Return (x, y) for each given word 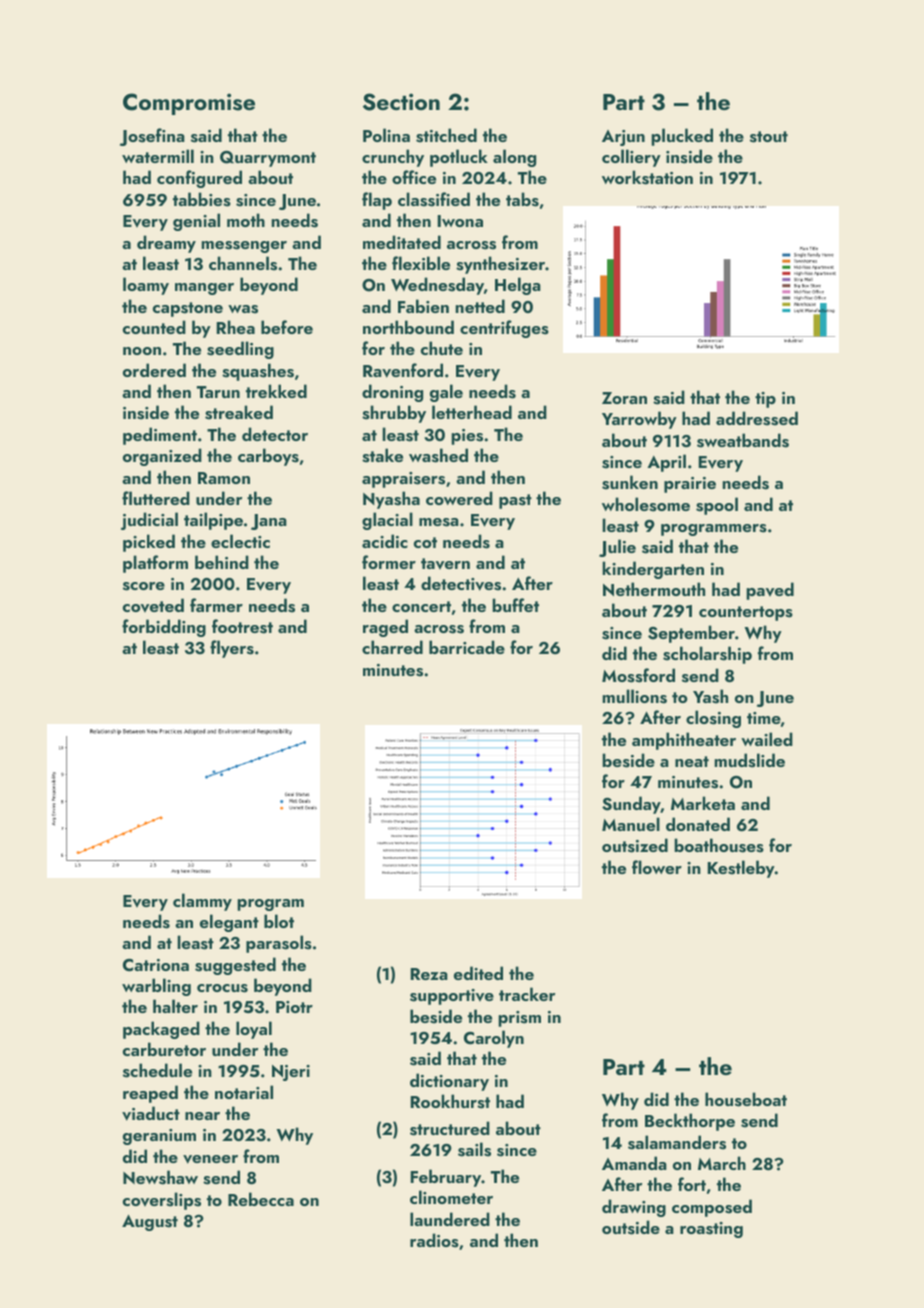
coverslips (162, 1201)
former (389, 562)
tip (765, 400)
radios (434, 1240)
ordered (154, 370)
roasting (711, 1230)
